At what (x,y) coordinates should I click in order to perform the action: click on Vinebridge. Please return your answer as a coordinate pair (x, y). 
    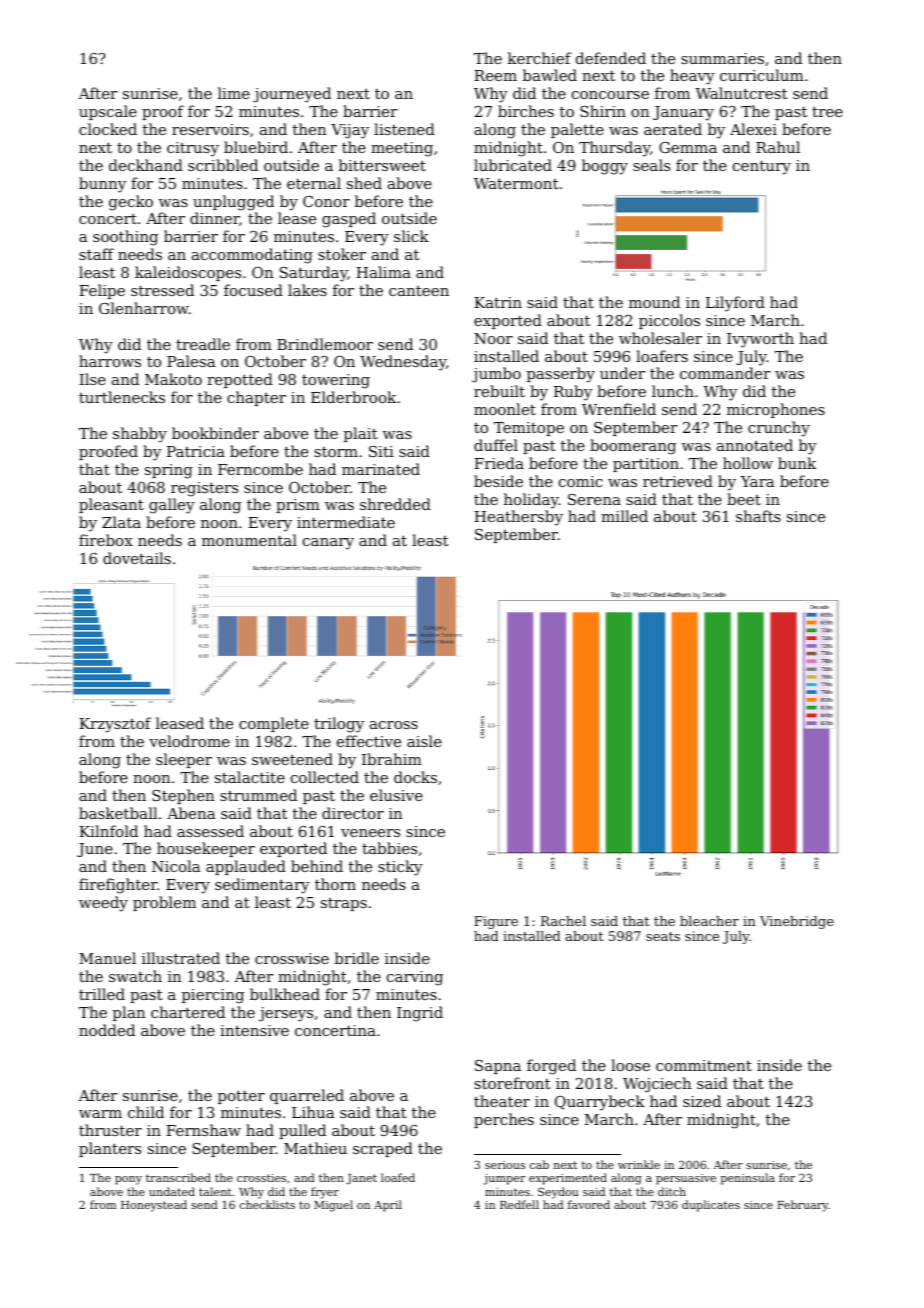
    Looking at the image, I should click on (797, 922).
